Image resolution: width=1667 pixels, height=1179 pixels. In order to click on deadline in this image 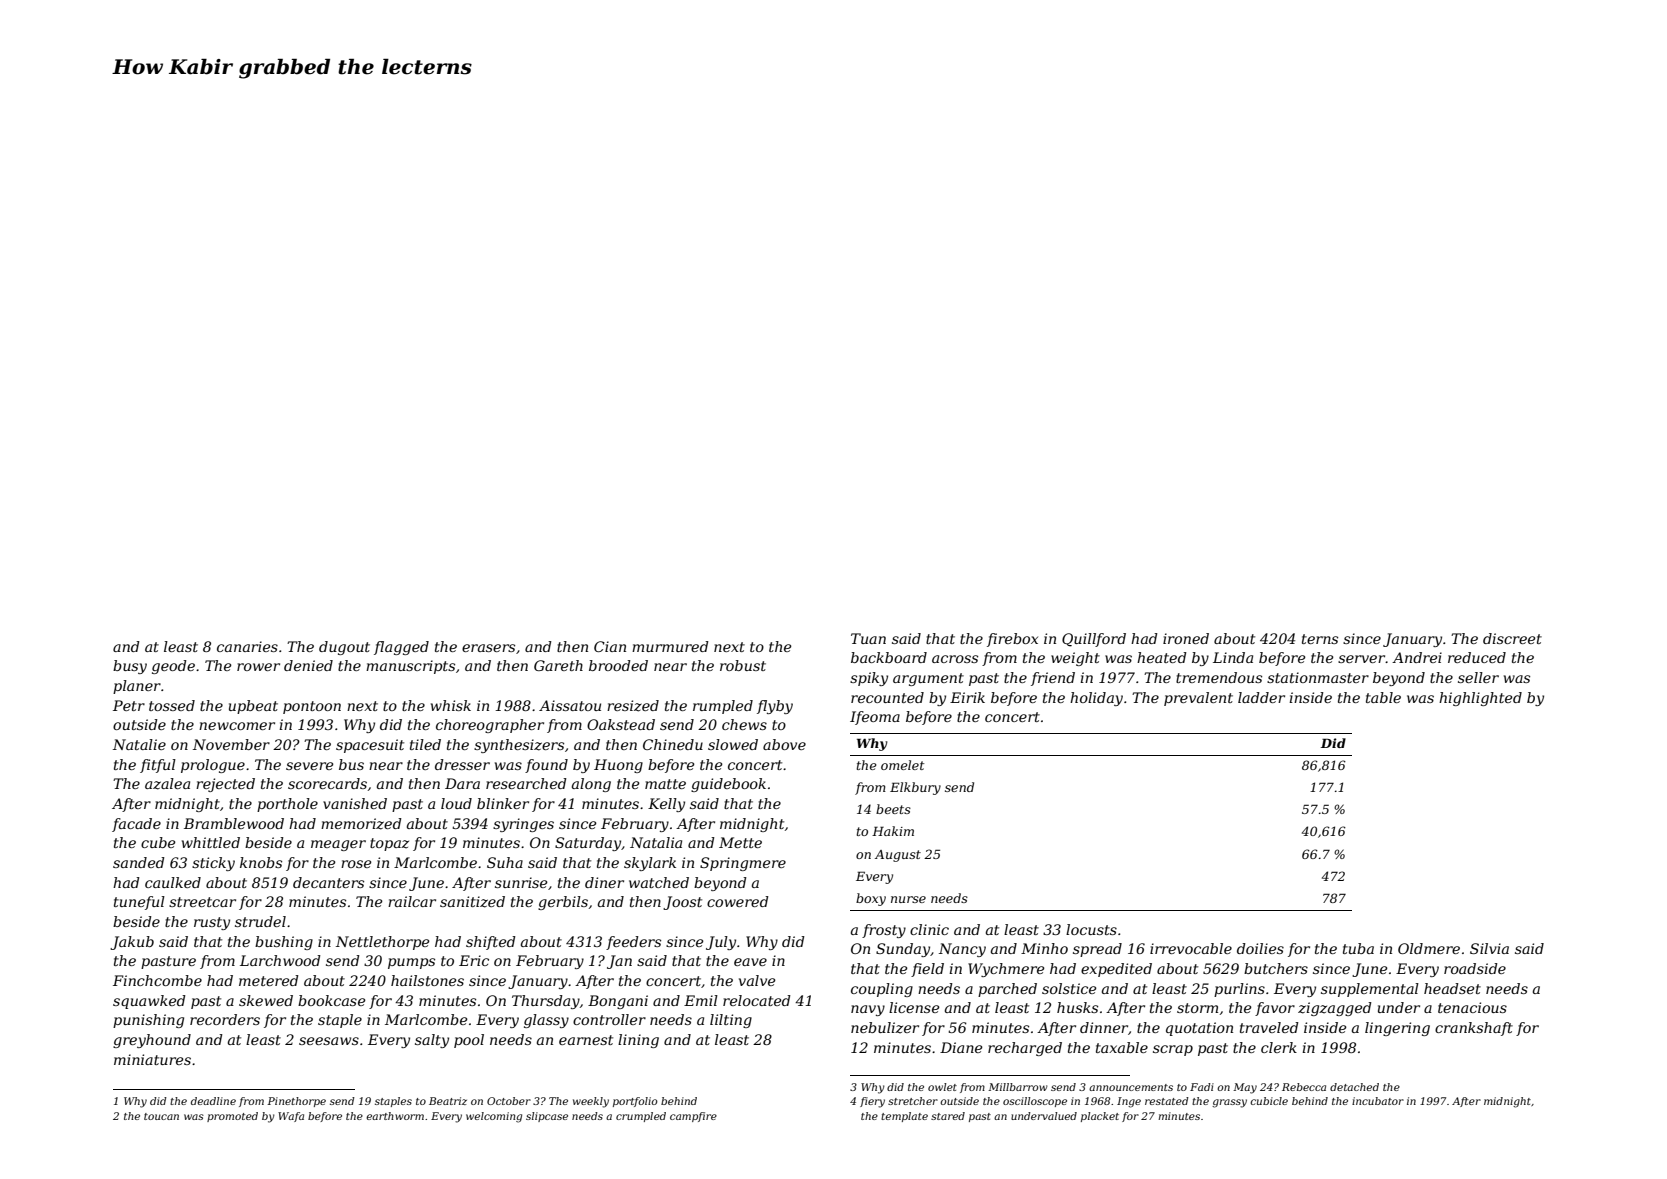, I will do `click(213, 1101)`.
